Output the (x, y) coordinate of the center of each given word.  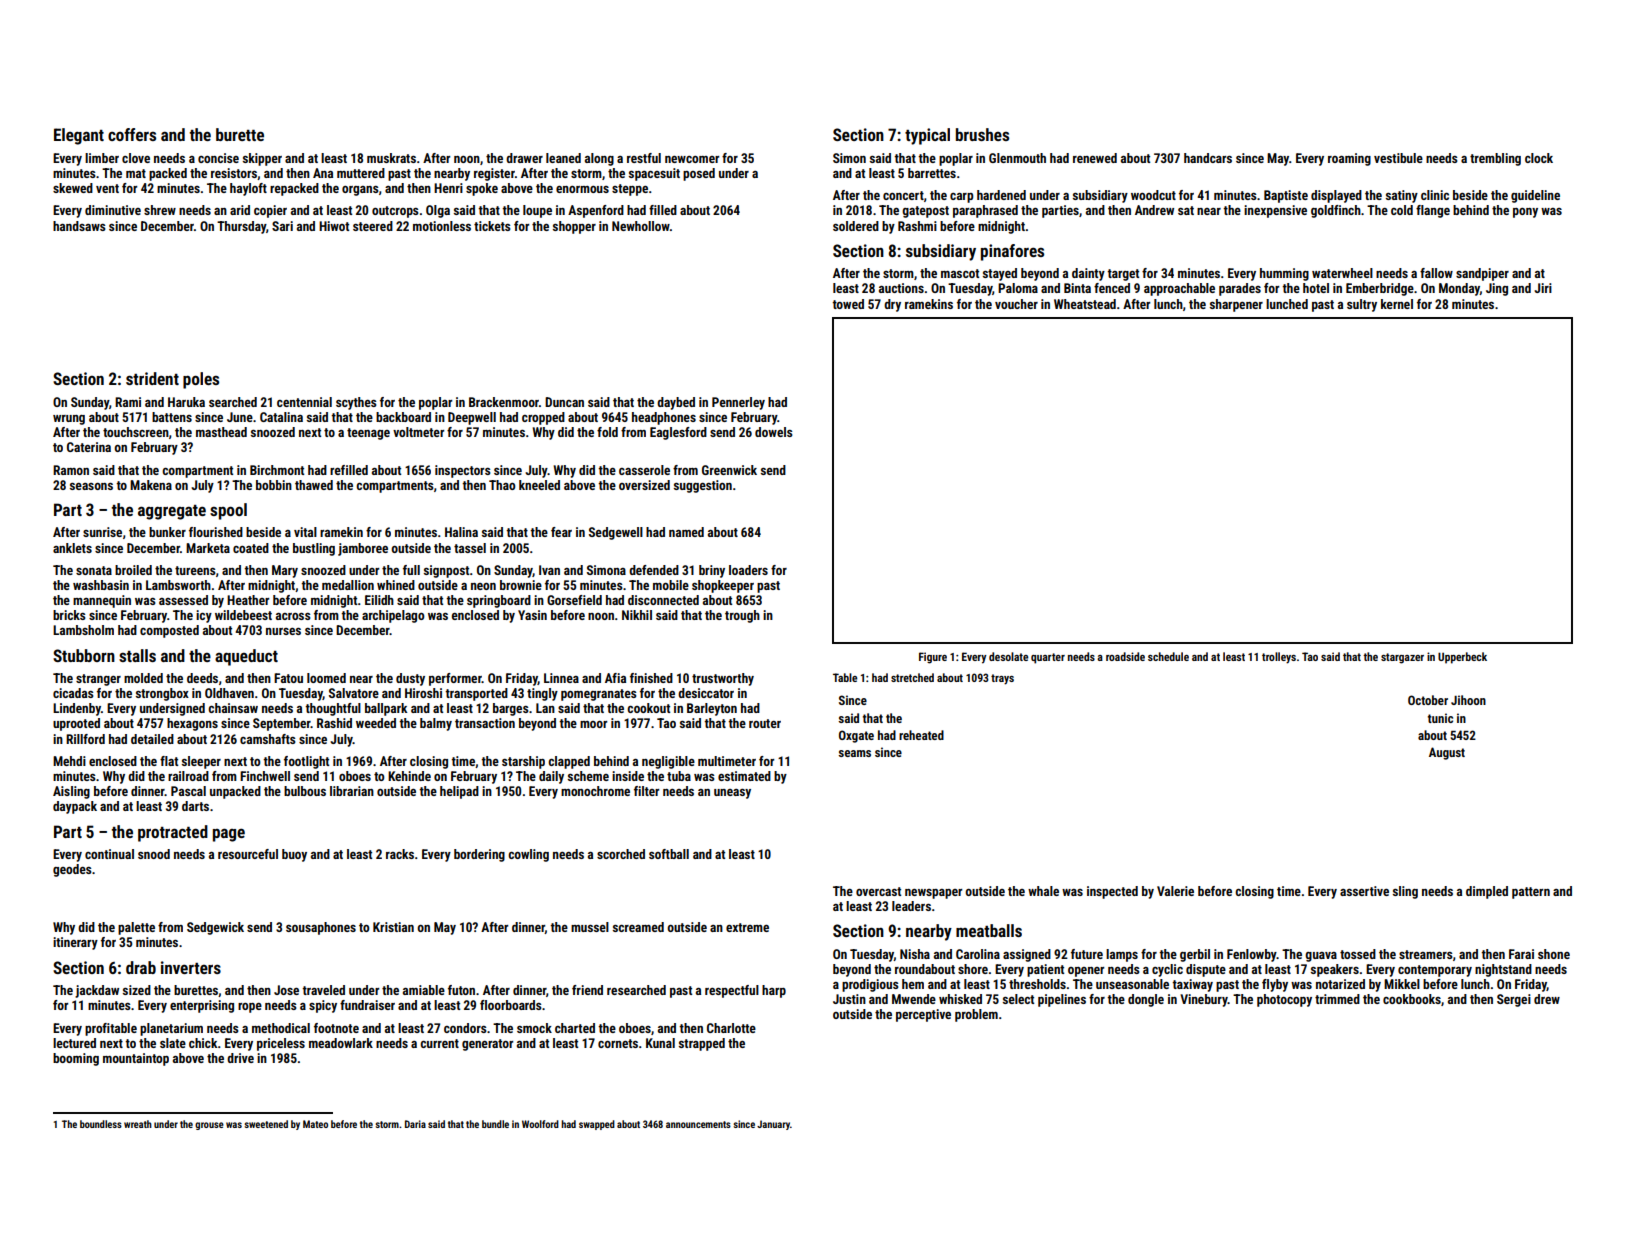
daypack (75, 807)
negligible (668, 762)
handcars (1208, 158)
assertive (1364, 891)
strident (152, 378)
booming (76, 1059)
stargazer (1402, 658)
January (773, 1125)
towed (848, 304)
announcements (698, 1124)
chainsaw (233, 708)
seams (854, 753)
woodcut (1153, 195)
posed (699, 174)
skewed (73, 188)
